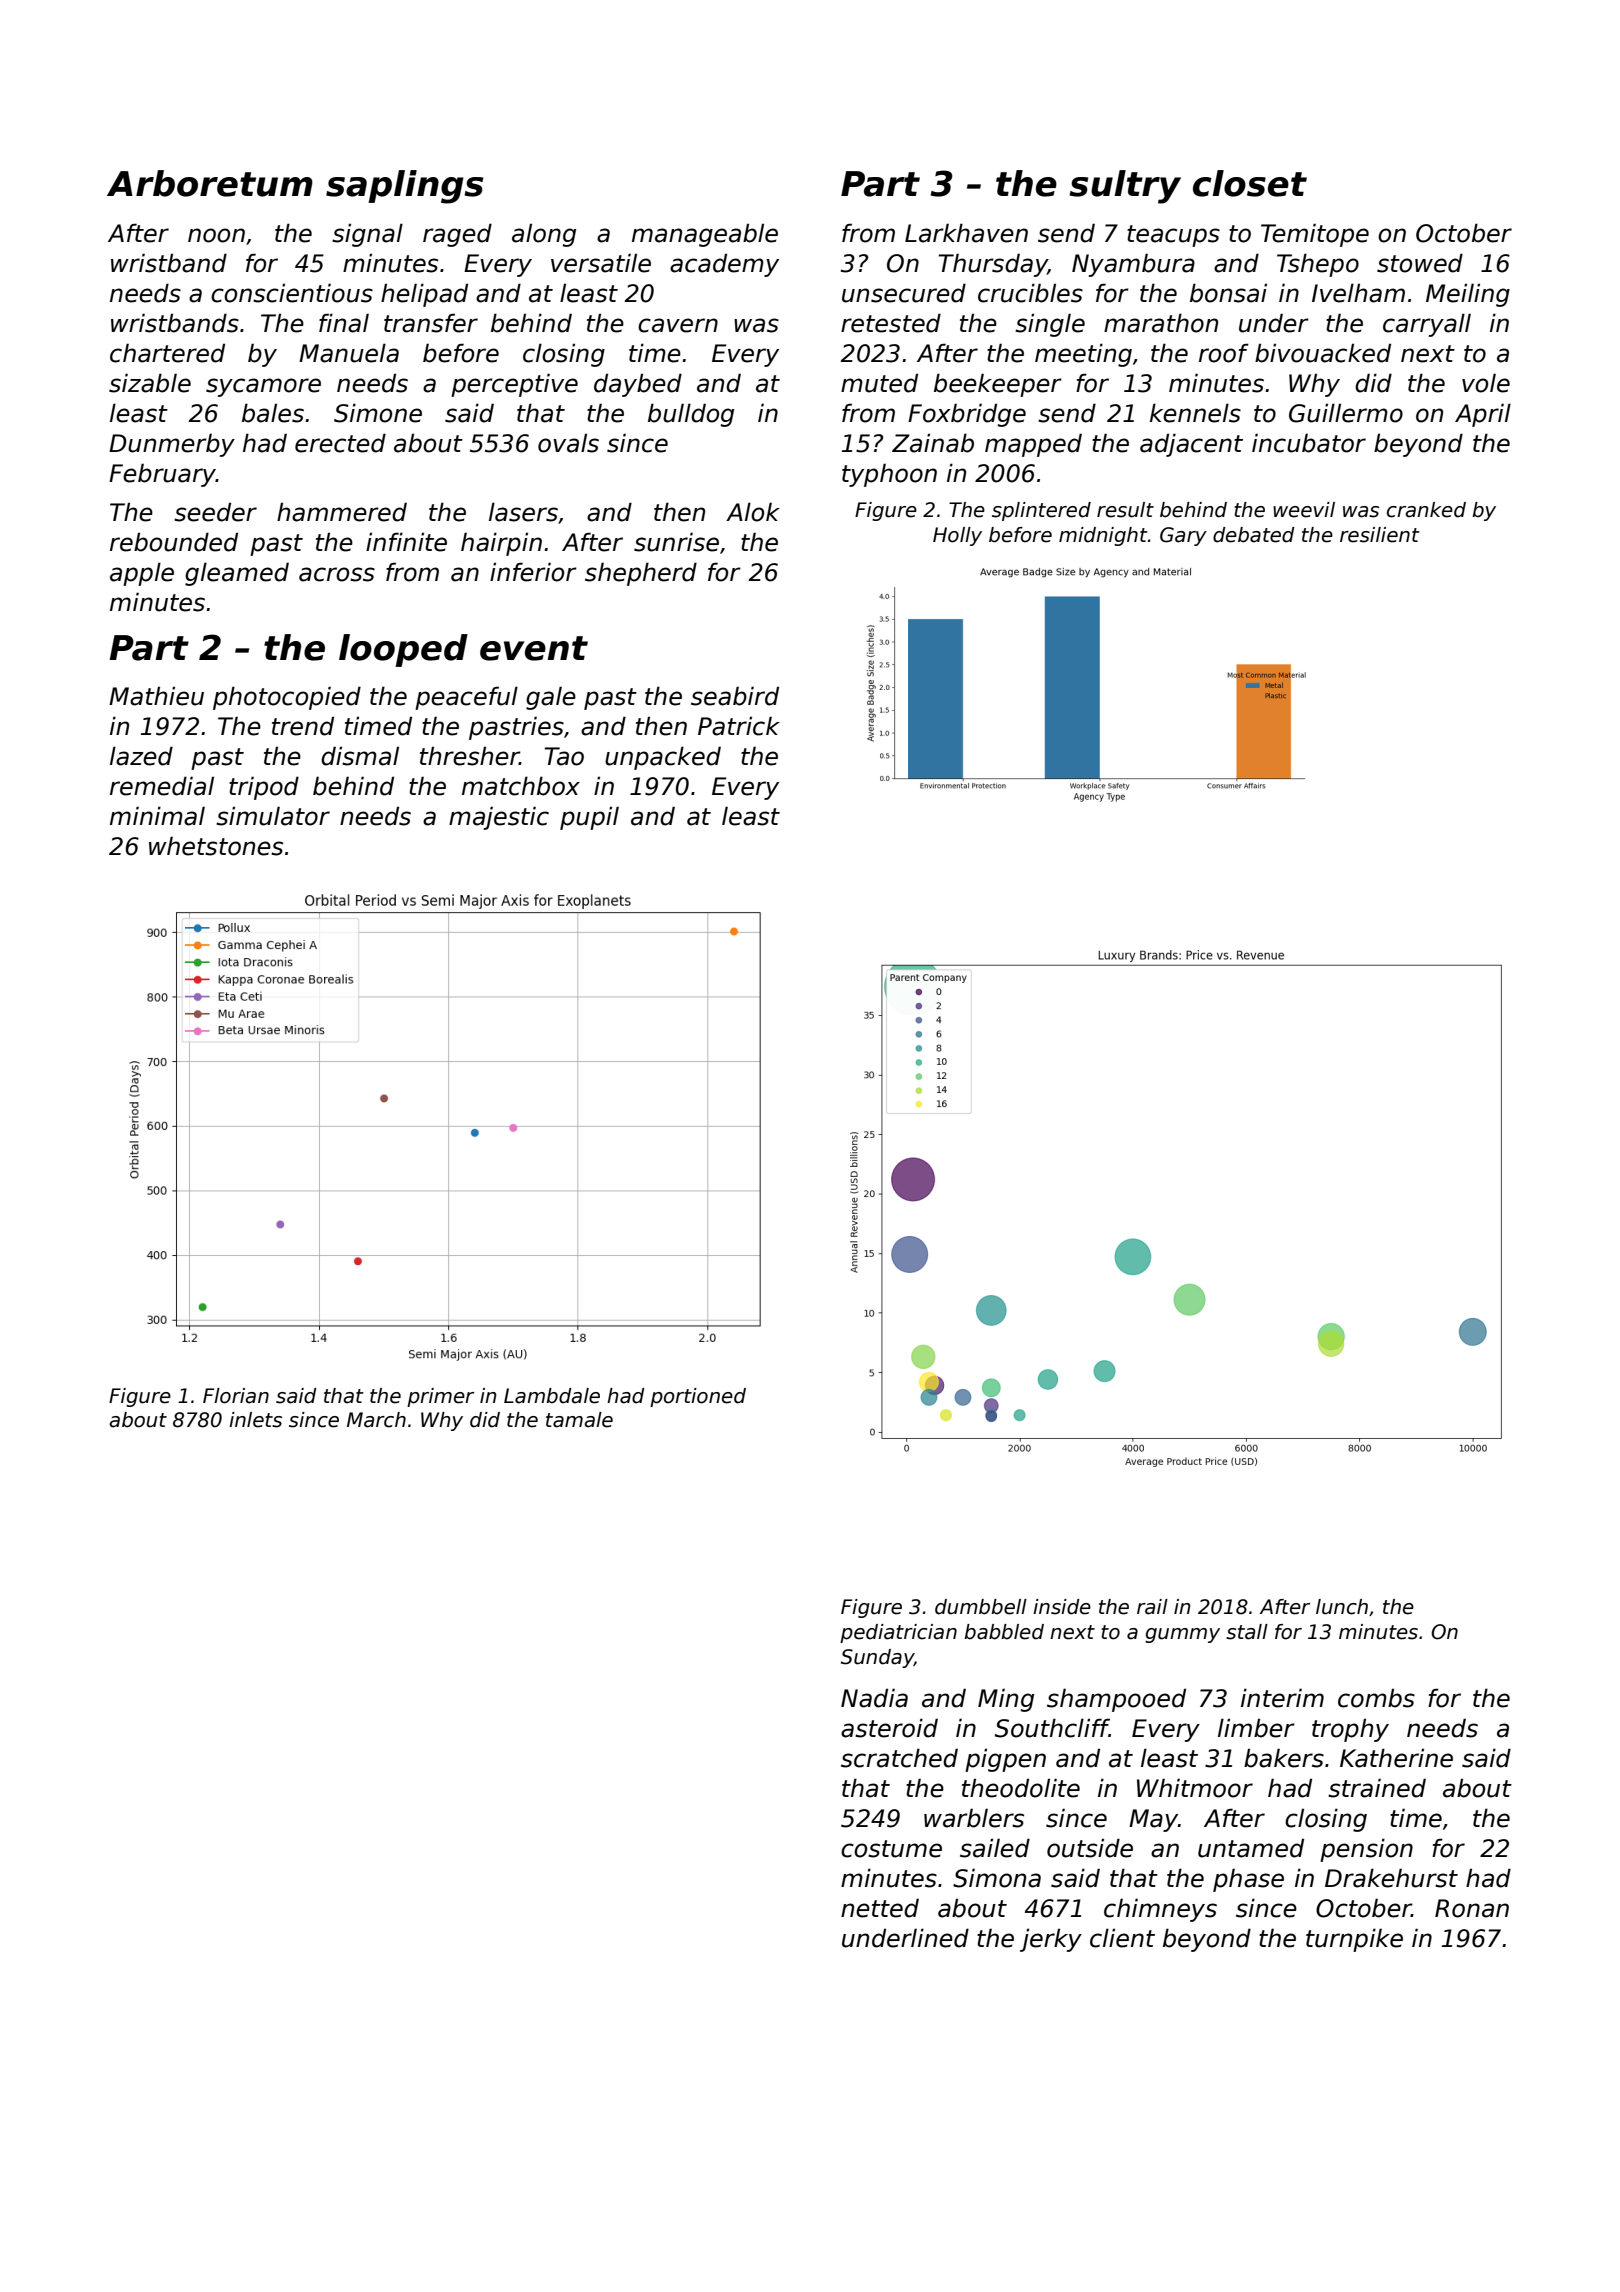 This image has width=1620, height=2292. I want to click on Patrick, so click(739, 726).
